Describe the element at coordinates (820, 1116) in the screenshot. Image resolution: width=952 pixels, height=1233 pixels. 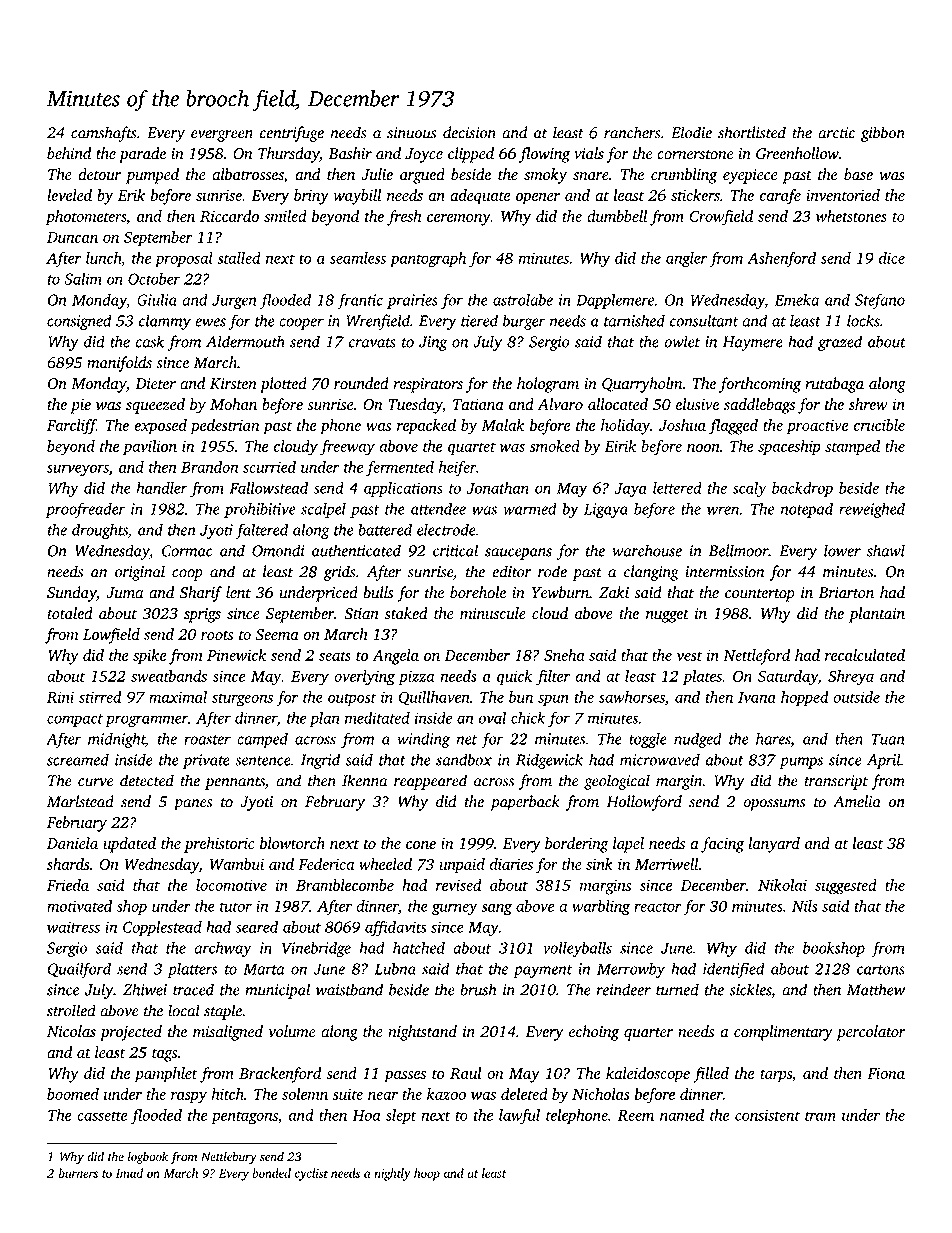
I see `tram` at that location.
